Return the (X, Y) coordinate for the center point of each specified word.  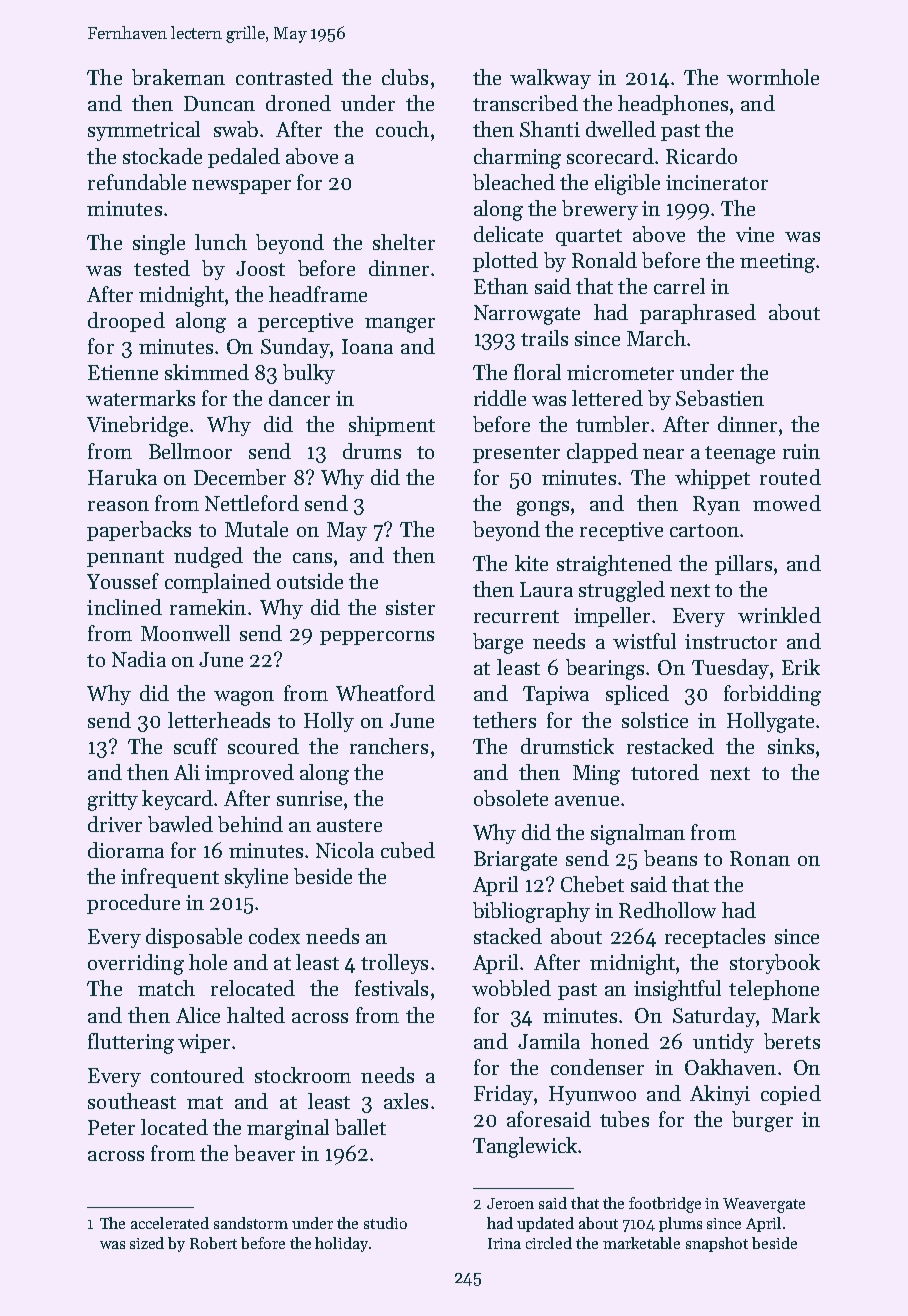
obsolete (511, 798)
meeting (777, 263)
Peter (111, 1127)
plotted (505, 262)
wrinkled (779, 615)
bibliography (531, 912)
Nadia (139, 659)
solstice (655, 720)
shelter (404, 242)
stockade (162, 156)
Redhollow (667, 910)
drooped (126, 322)
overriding (136, 964)
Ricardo (701, 156)
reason (118, 506)
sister (410, 607)
